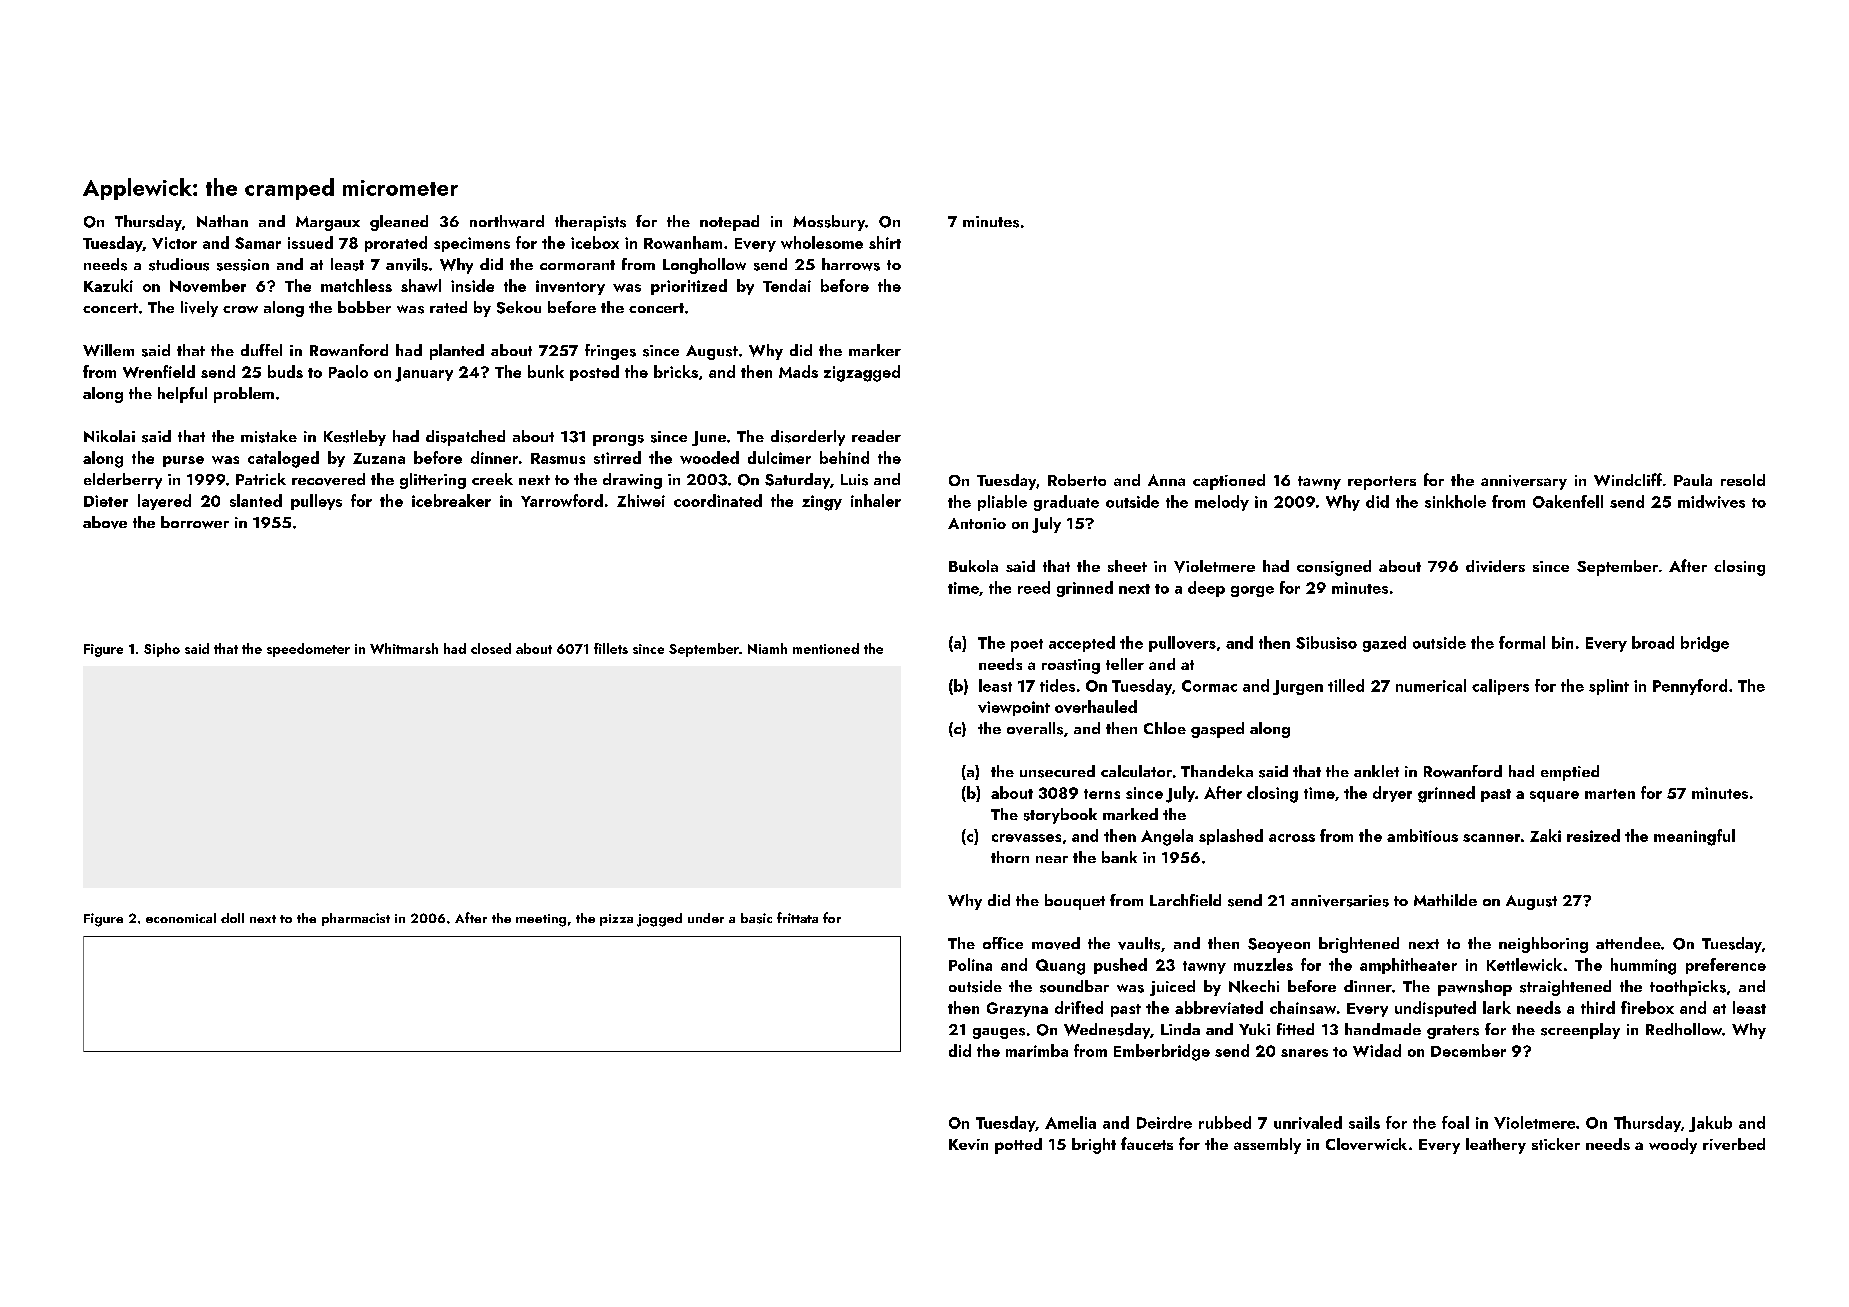  Describe the element at coordinates (611, 648) in the image. I see `fillets` at that location.
